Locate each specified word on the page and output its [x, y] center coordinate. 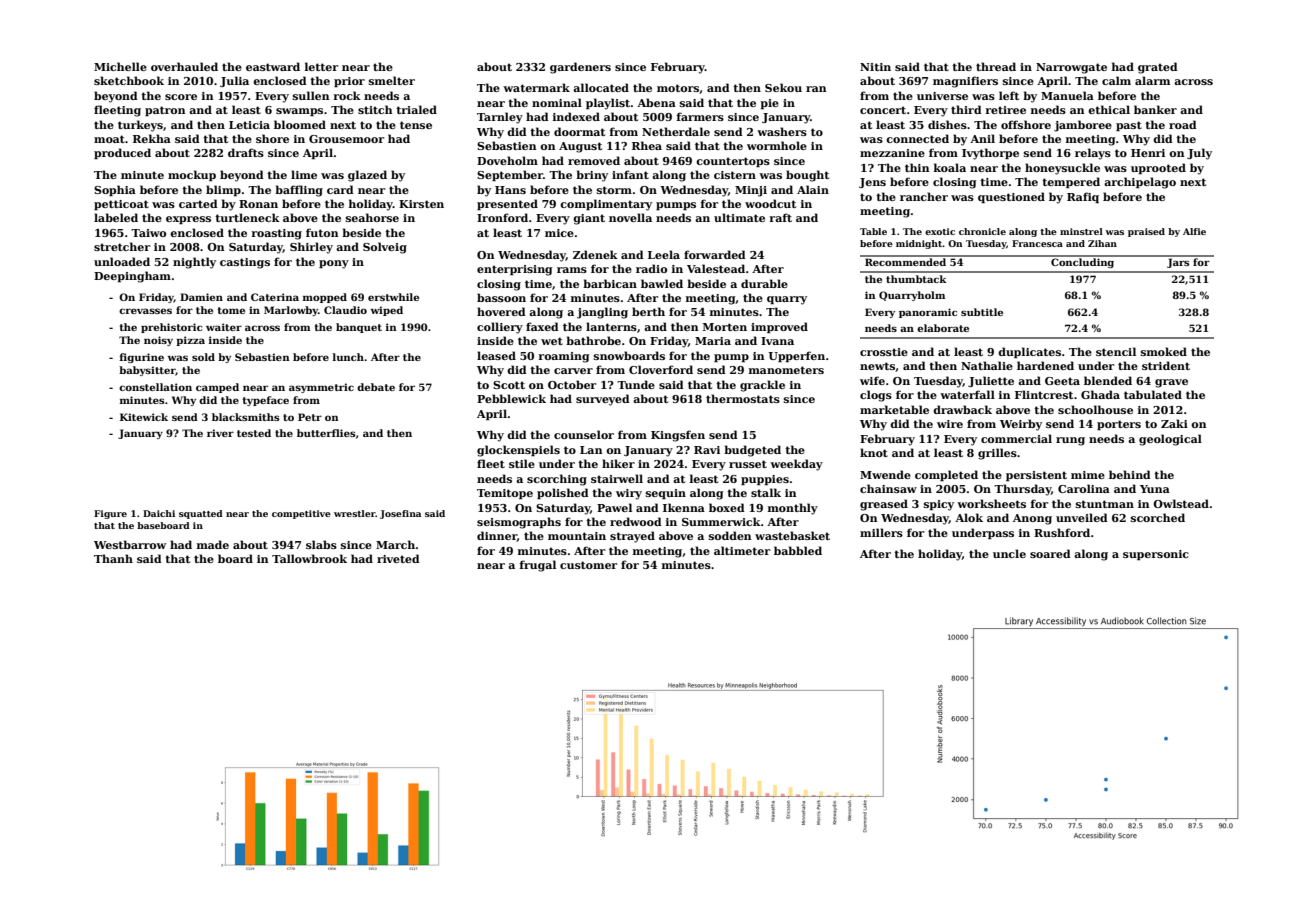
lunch [348, 357]
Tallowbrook [309, 558]
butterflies [326, 433]
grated [1158, 68]
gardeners [580, 68]
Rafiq [1083, 197]
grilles [997, 454]
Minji [751, 191]
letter [321, 66]
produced [122, 153]
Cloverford [661, 369]
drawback [962, 409]
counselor [584, 434]
